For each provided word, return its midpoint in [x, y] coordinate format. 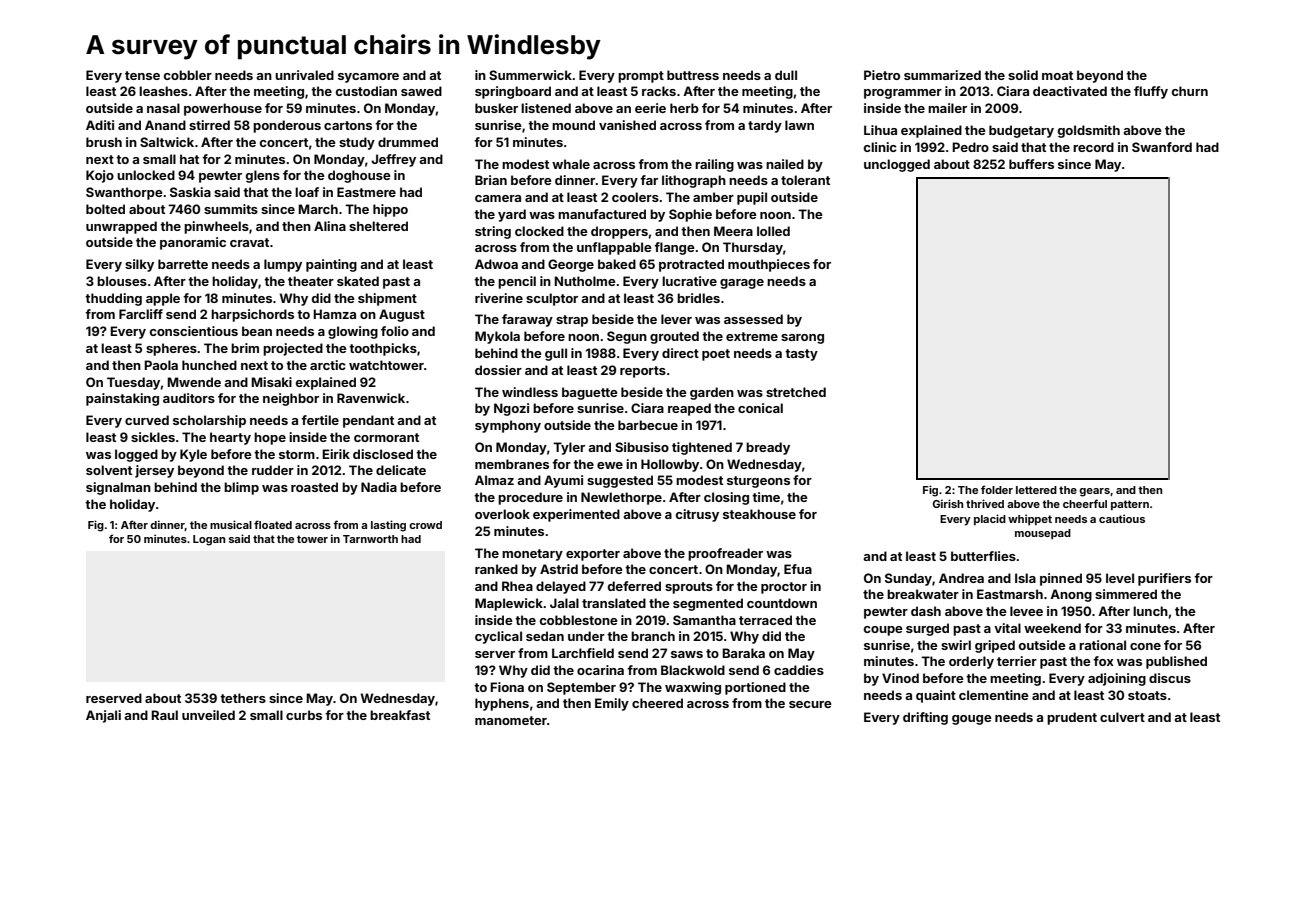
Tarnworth [370, 539]
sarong [802, 339]
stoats [1147, 695]
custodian [366, 91]
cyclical [498, 637]
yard [512, 215]
